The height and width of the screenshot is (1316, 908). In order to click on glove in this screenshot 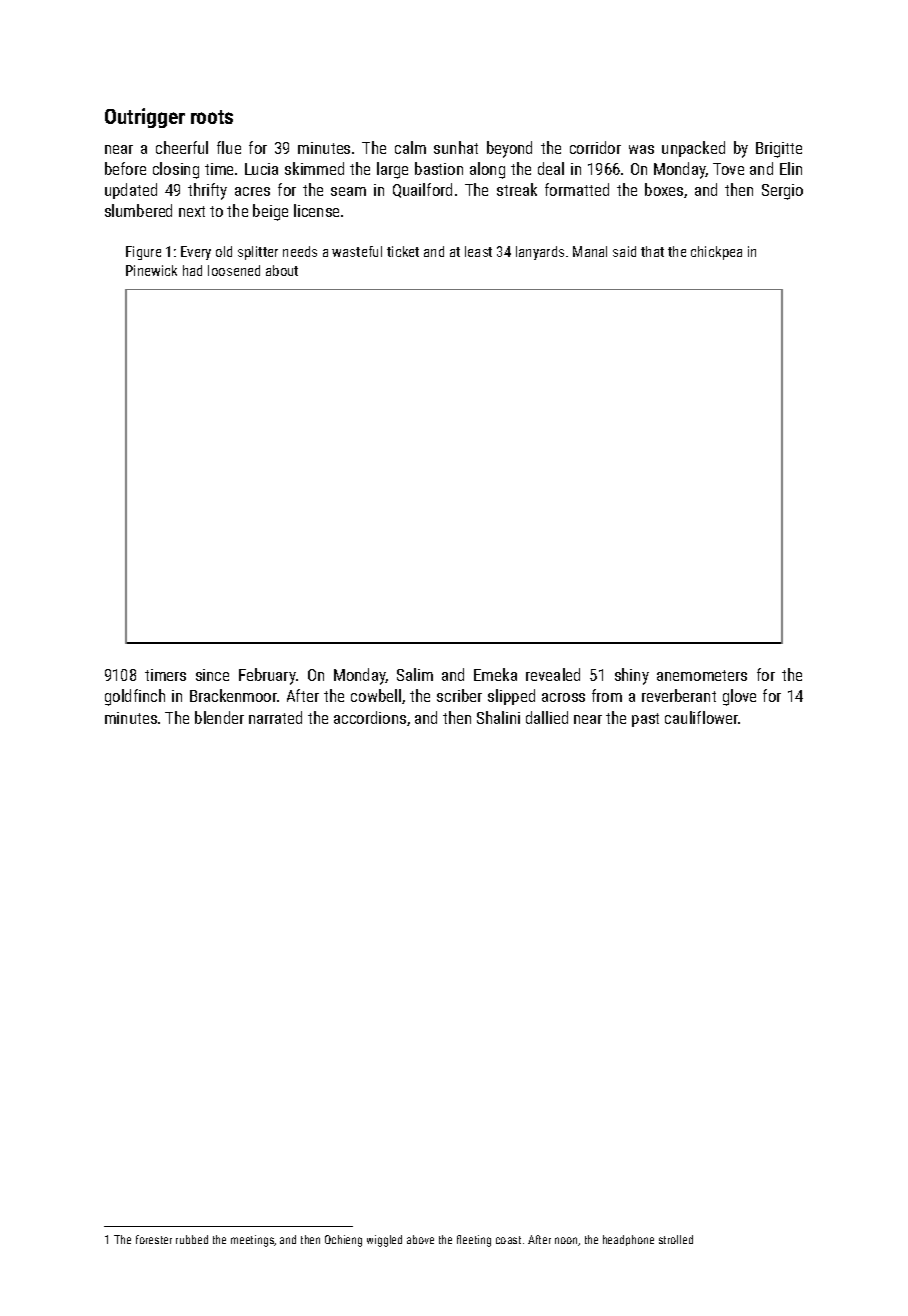, I will do `click(739, 697)`.
